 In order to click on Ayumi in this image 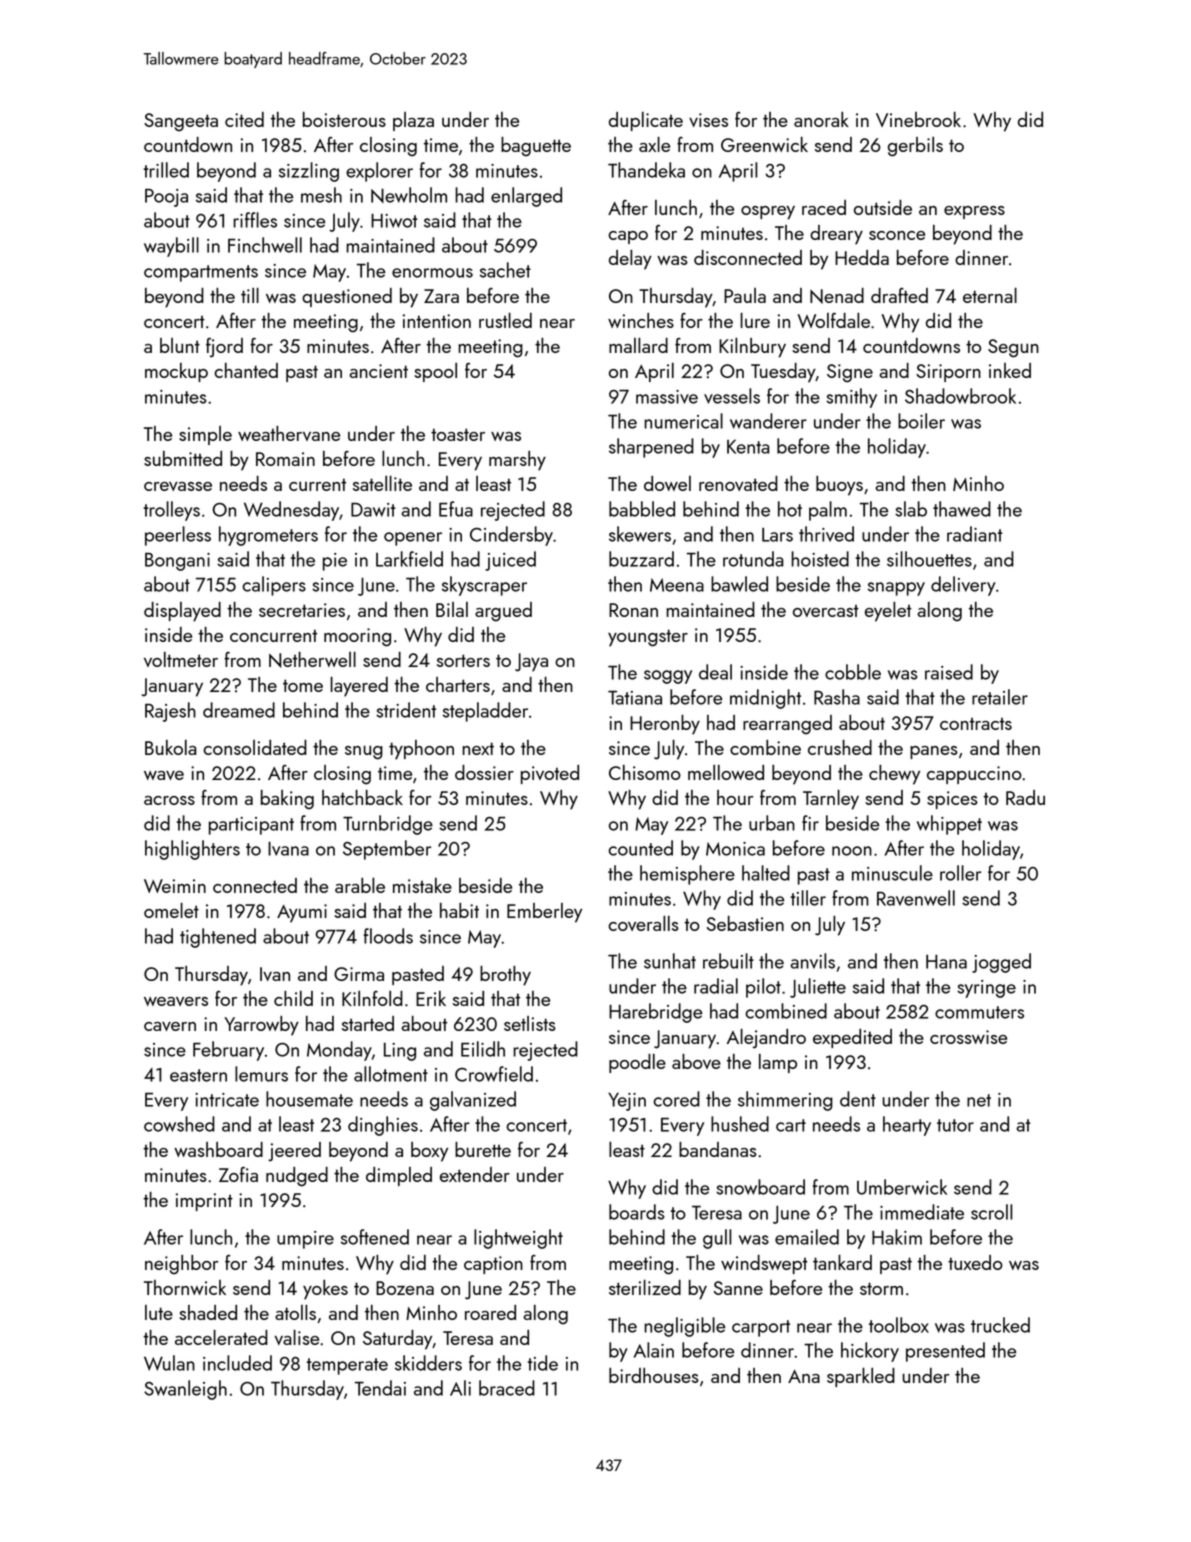, I will do `click(302, 913)`.
